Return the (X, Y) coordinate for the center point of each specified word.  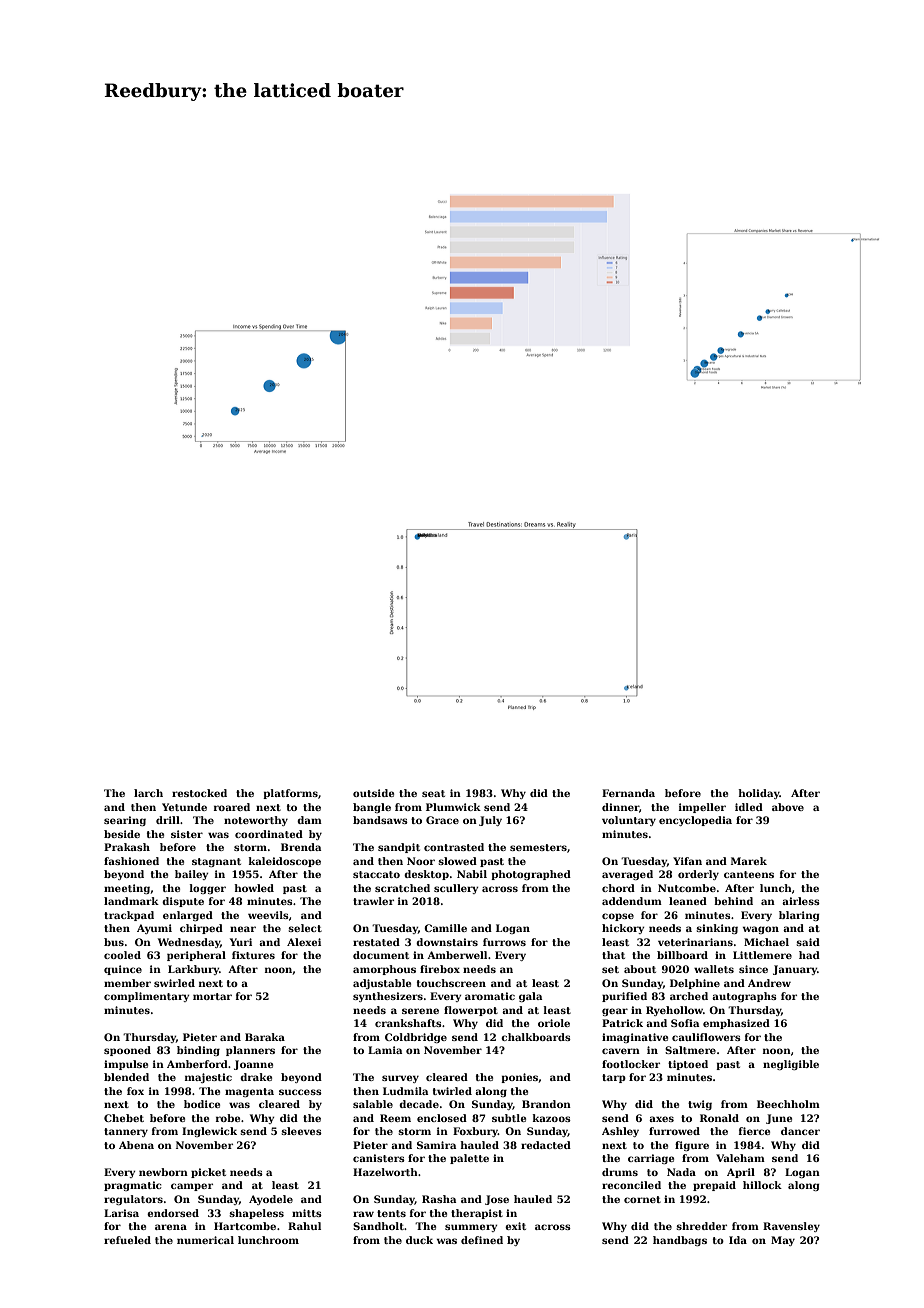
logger (208, 889)
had (809, 955)
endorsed (173, 1213)
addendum (632, 901)
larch (148, 793)
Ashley (620, 1132)
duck (419, 1240)
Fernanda (628, 793)
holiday (759, 794)
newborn (163, 1172)
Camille (445, 928)
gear (615, 1012)
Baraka (265, 1037)
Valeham (740, 1158)
